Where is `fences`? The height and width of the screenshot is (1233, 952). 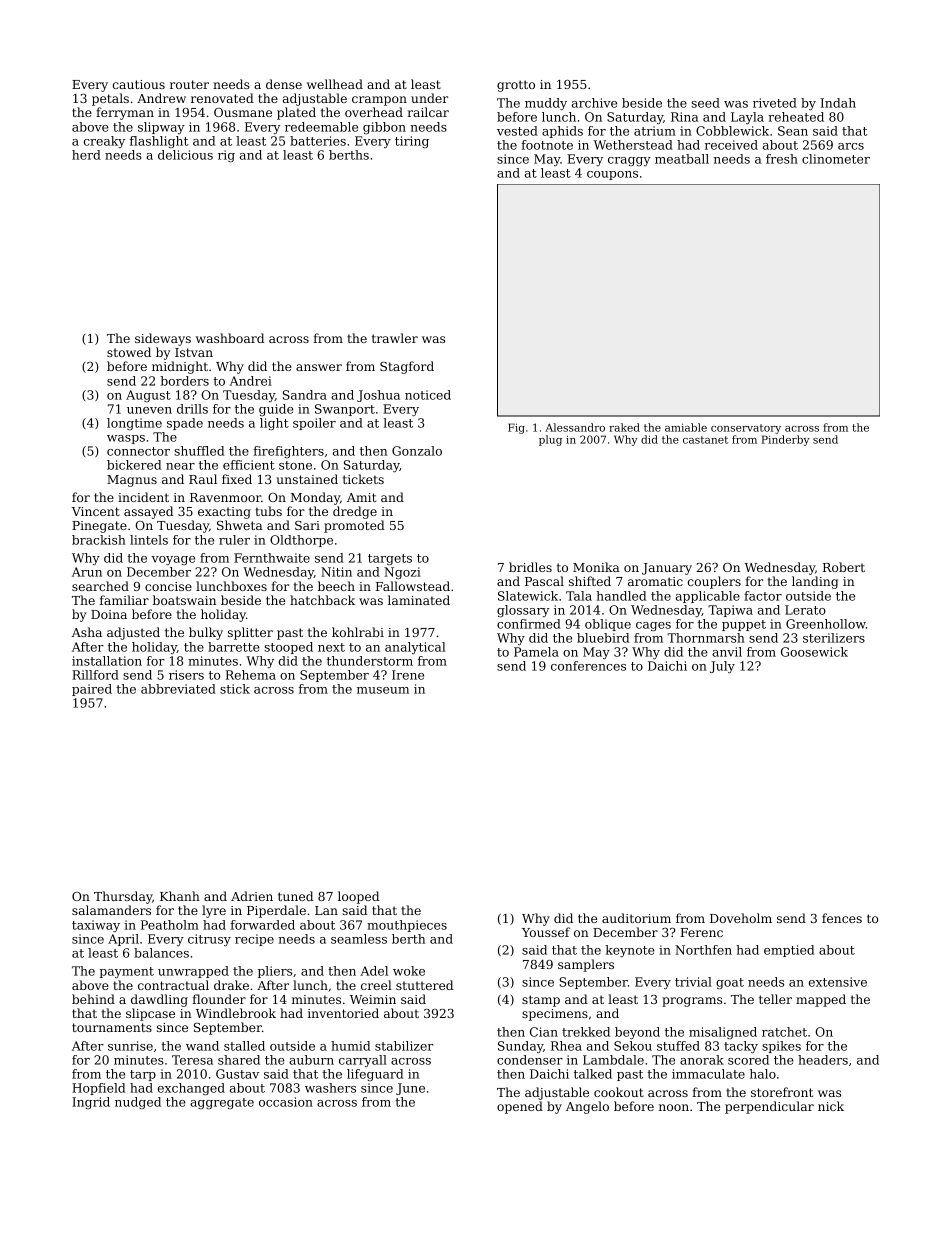
fences is located at coordinates (842, 918).
